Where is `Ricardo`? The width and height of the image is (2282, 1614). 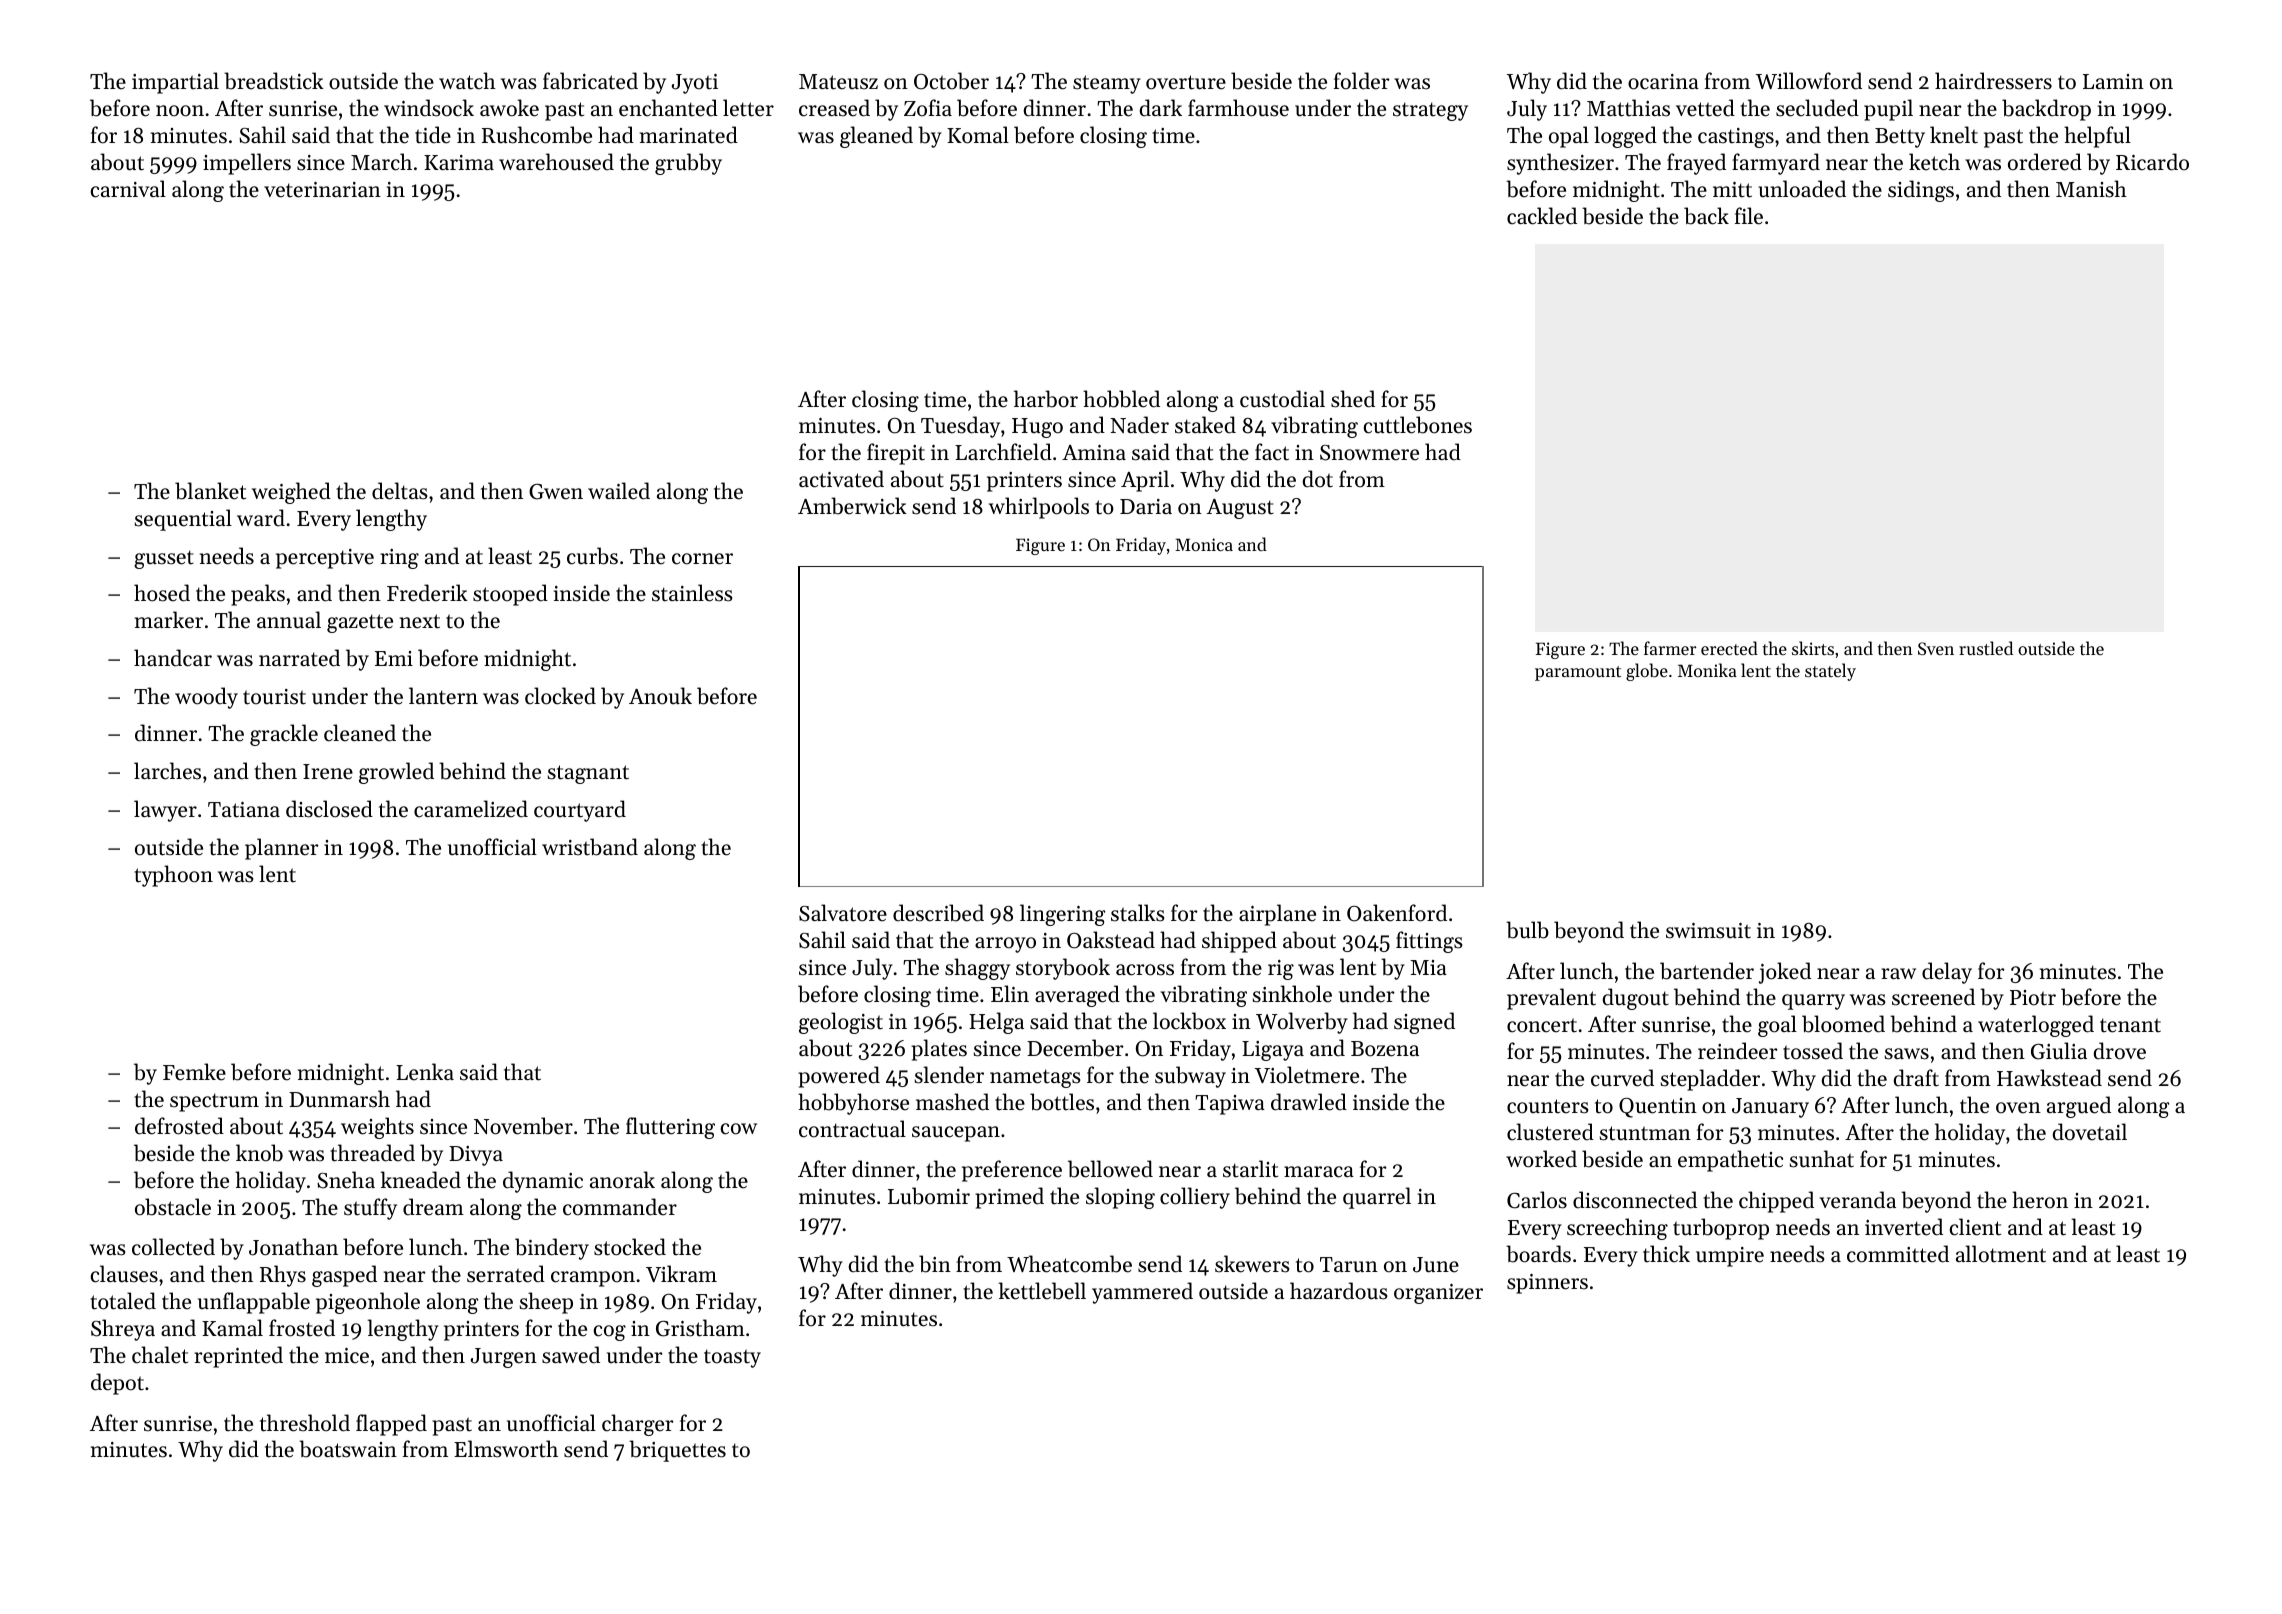
Ricardo is located at coordinates (2152, 162).
